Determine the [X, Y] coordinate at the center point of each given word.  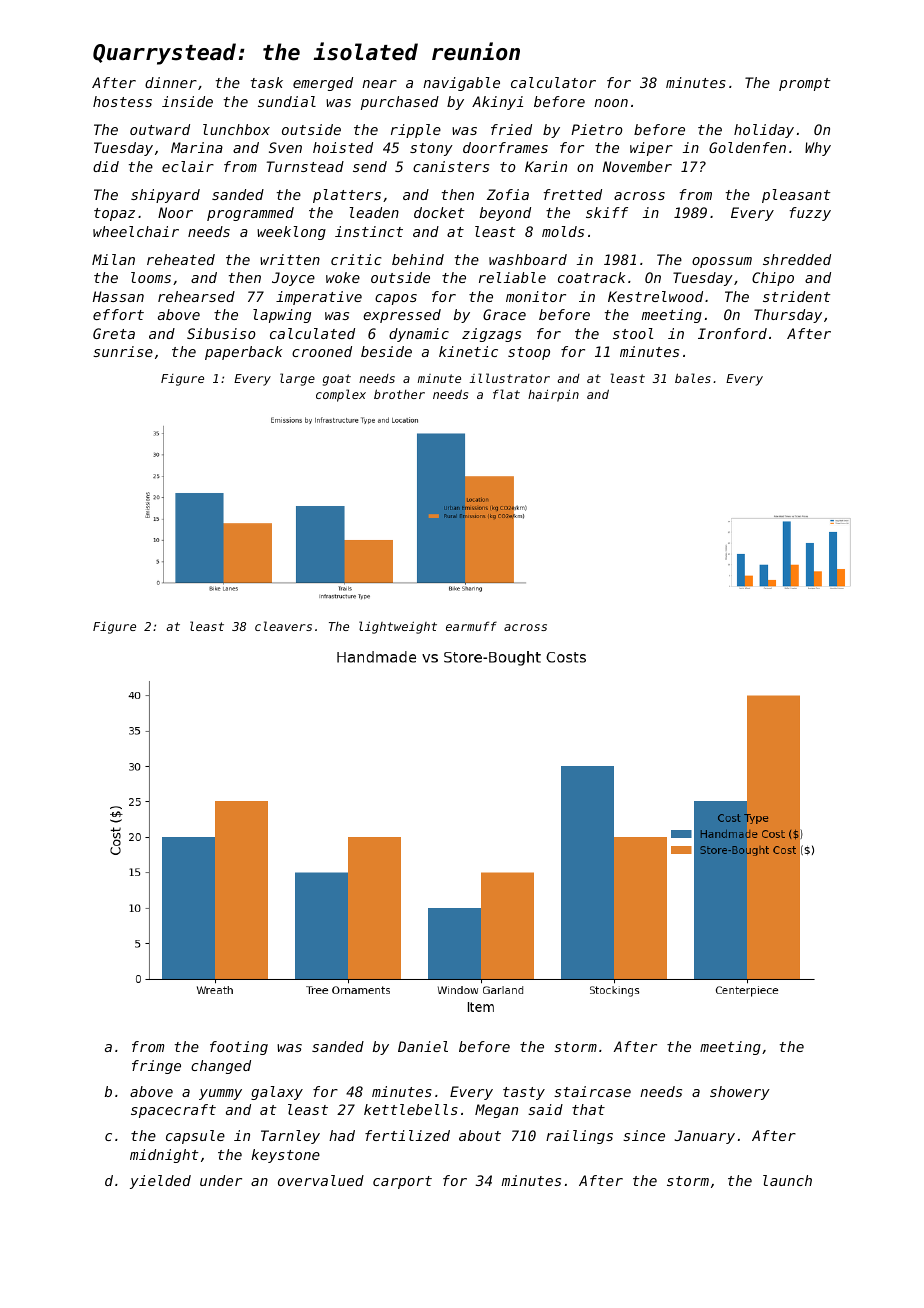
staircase [592, 1091]
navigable [461, 84]
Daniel [423, 1046]
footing [239, 1048]
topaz [114, 214]
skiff [607, 212]
